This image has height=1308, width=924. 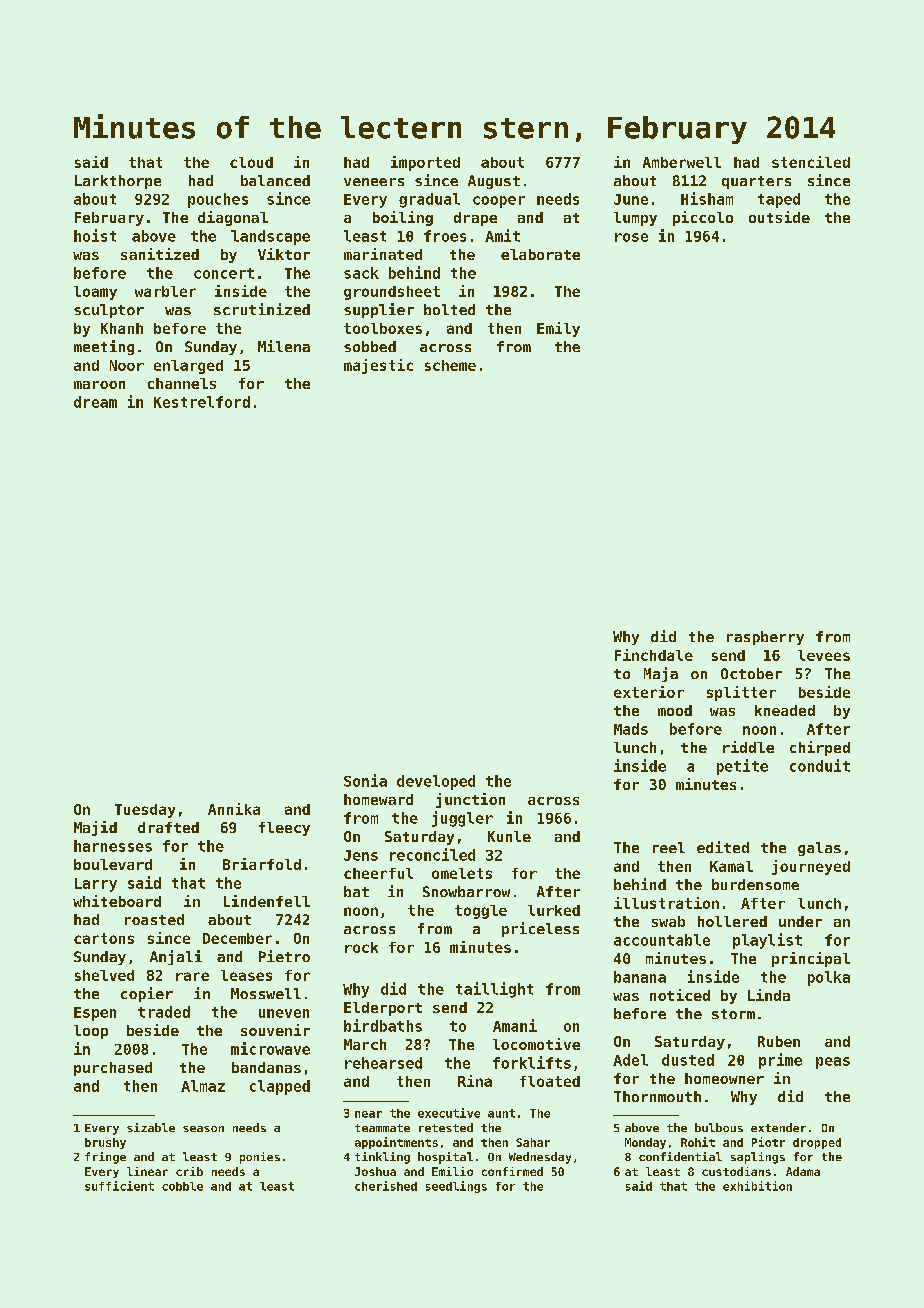 I want to click on majestic, so click(x=378, y=366).
